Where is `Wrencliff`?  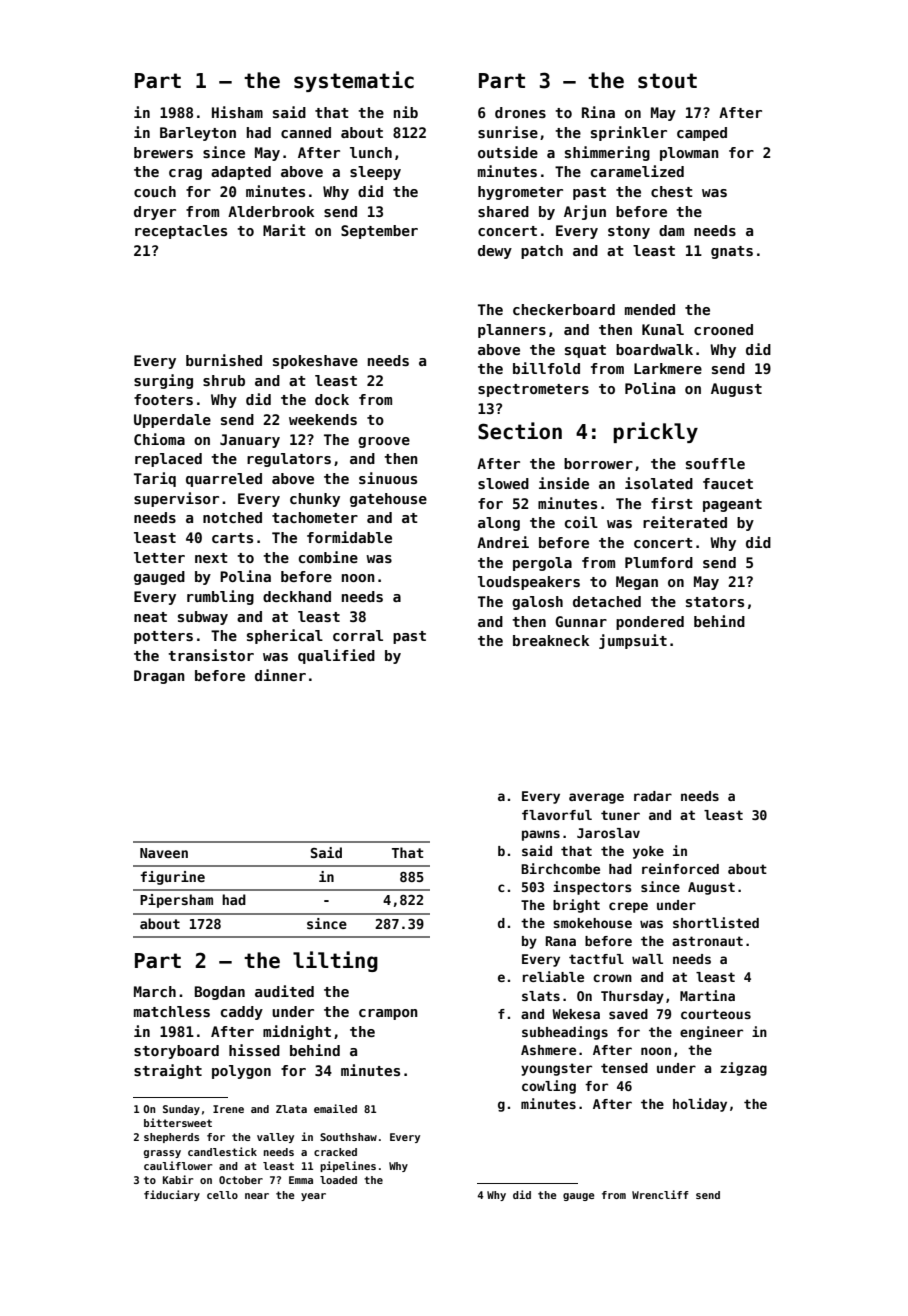 Wrencliff is located at coordinates (660, 1194).
